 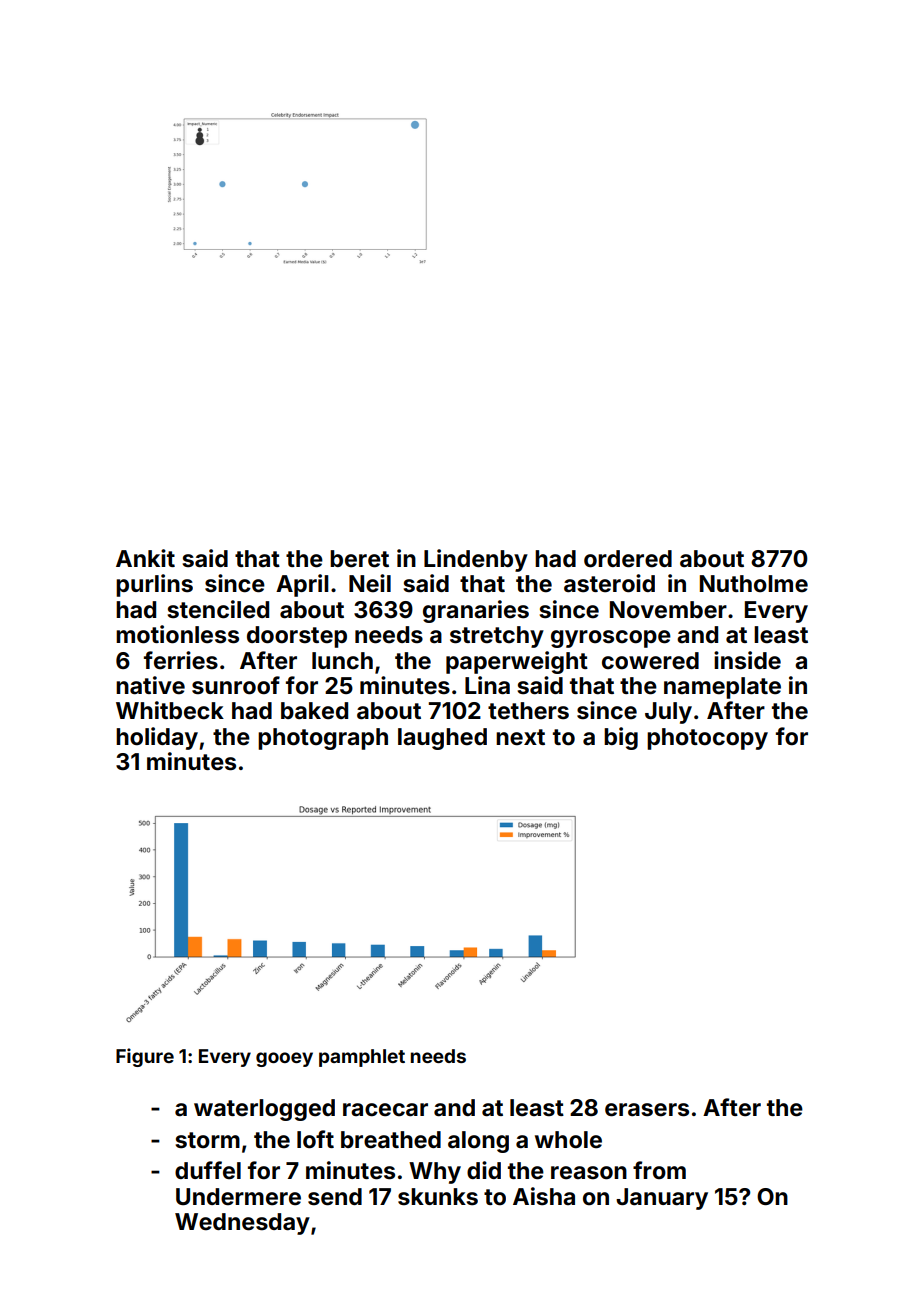 What do you see at coordinates (284, 1059) in the page?
I see `gooey` at bounding box center [284, 1059].
